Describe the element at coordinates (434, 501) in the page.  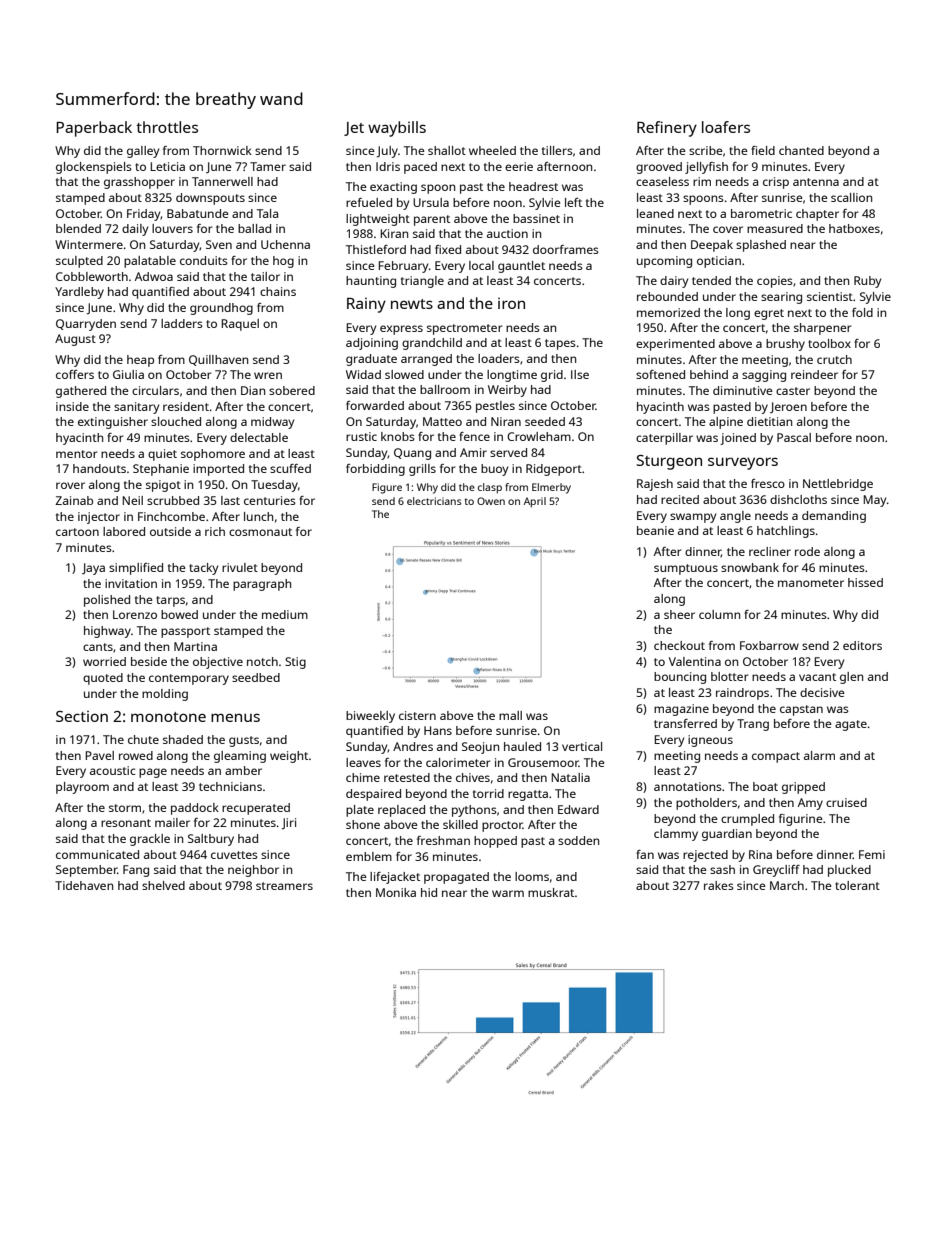
I see `electricians` at that location.
